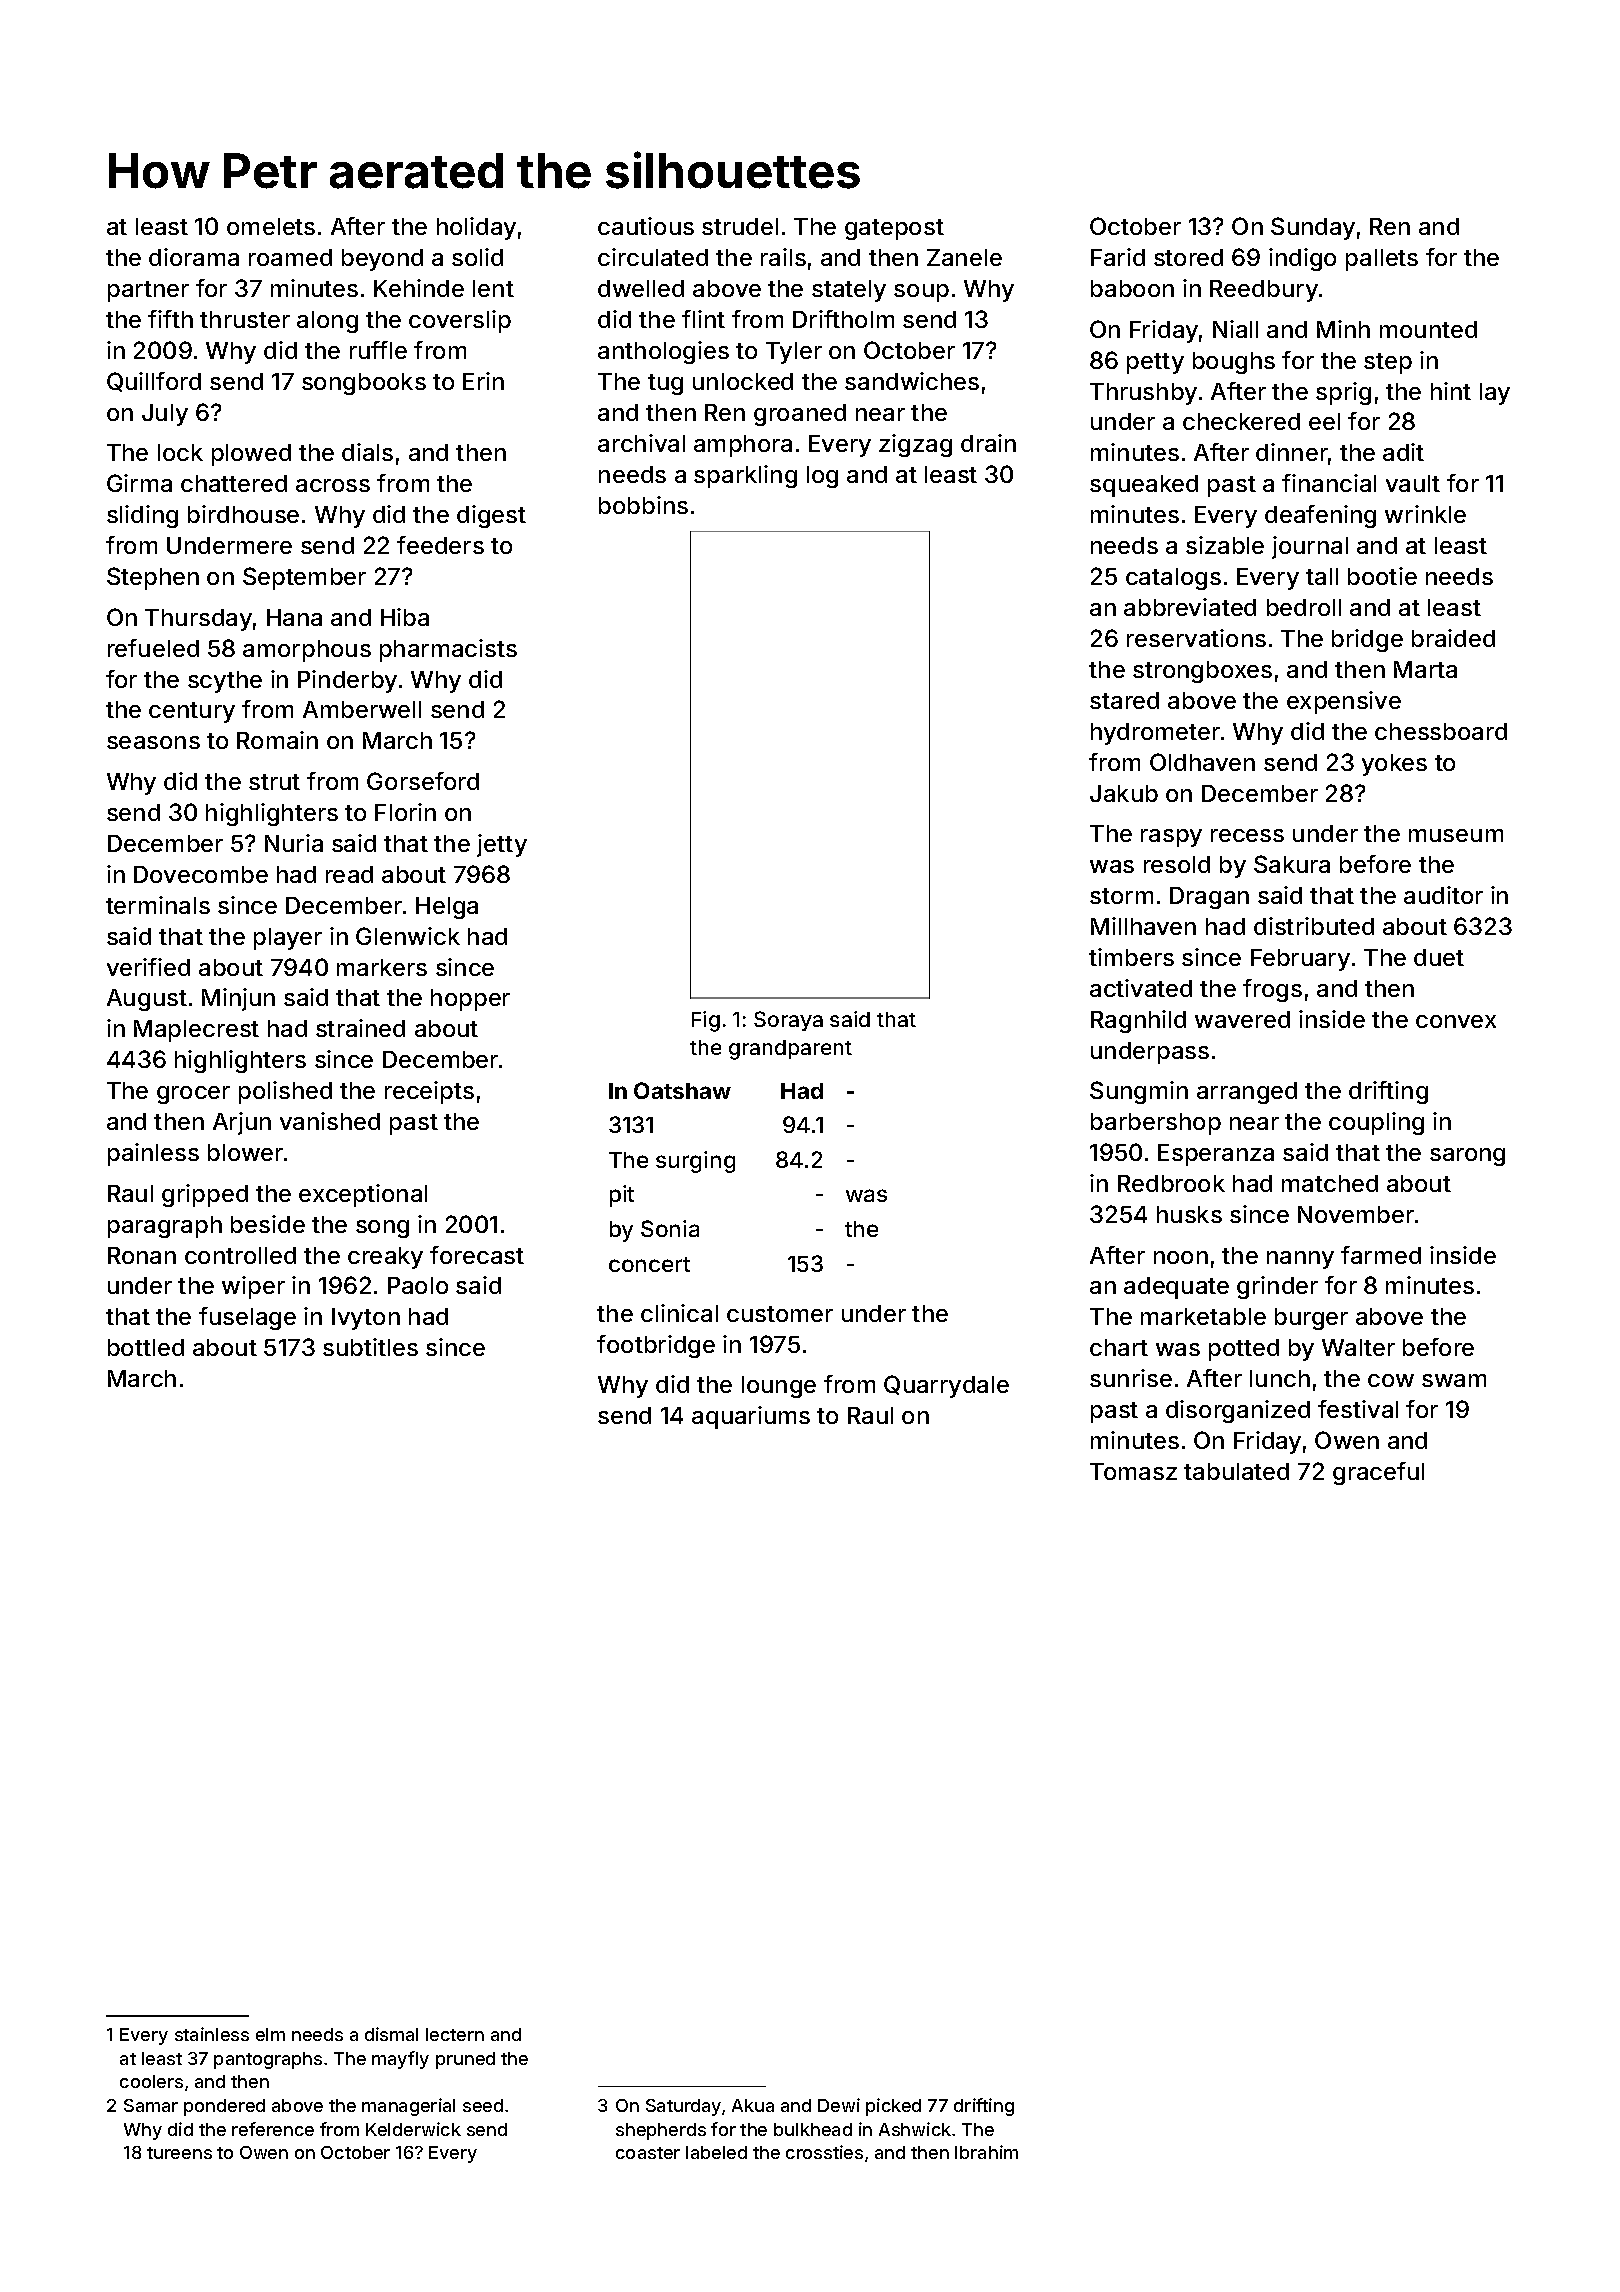 Image resolution: width=1620 pixels, height=2292 pixels. I want to click on tureens, so click(179, 2153).
